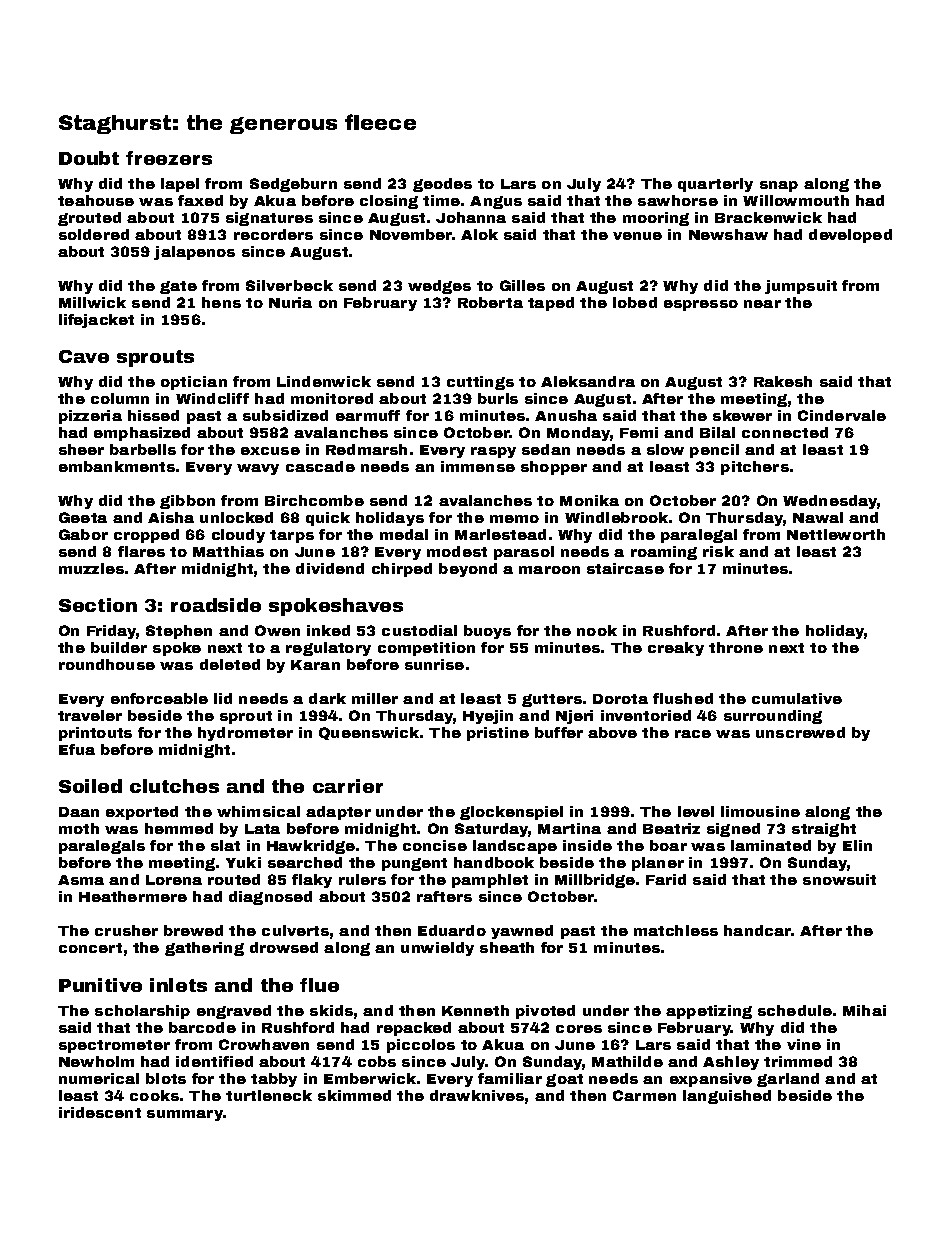  Describe the element at coordinates (715, 185) in the screenshot. I see `quarterly` at that location.
